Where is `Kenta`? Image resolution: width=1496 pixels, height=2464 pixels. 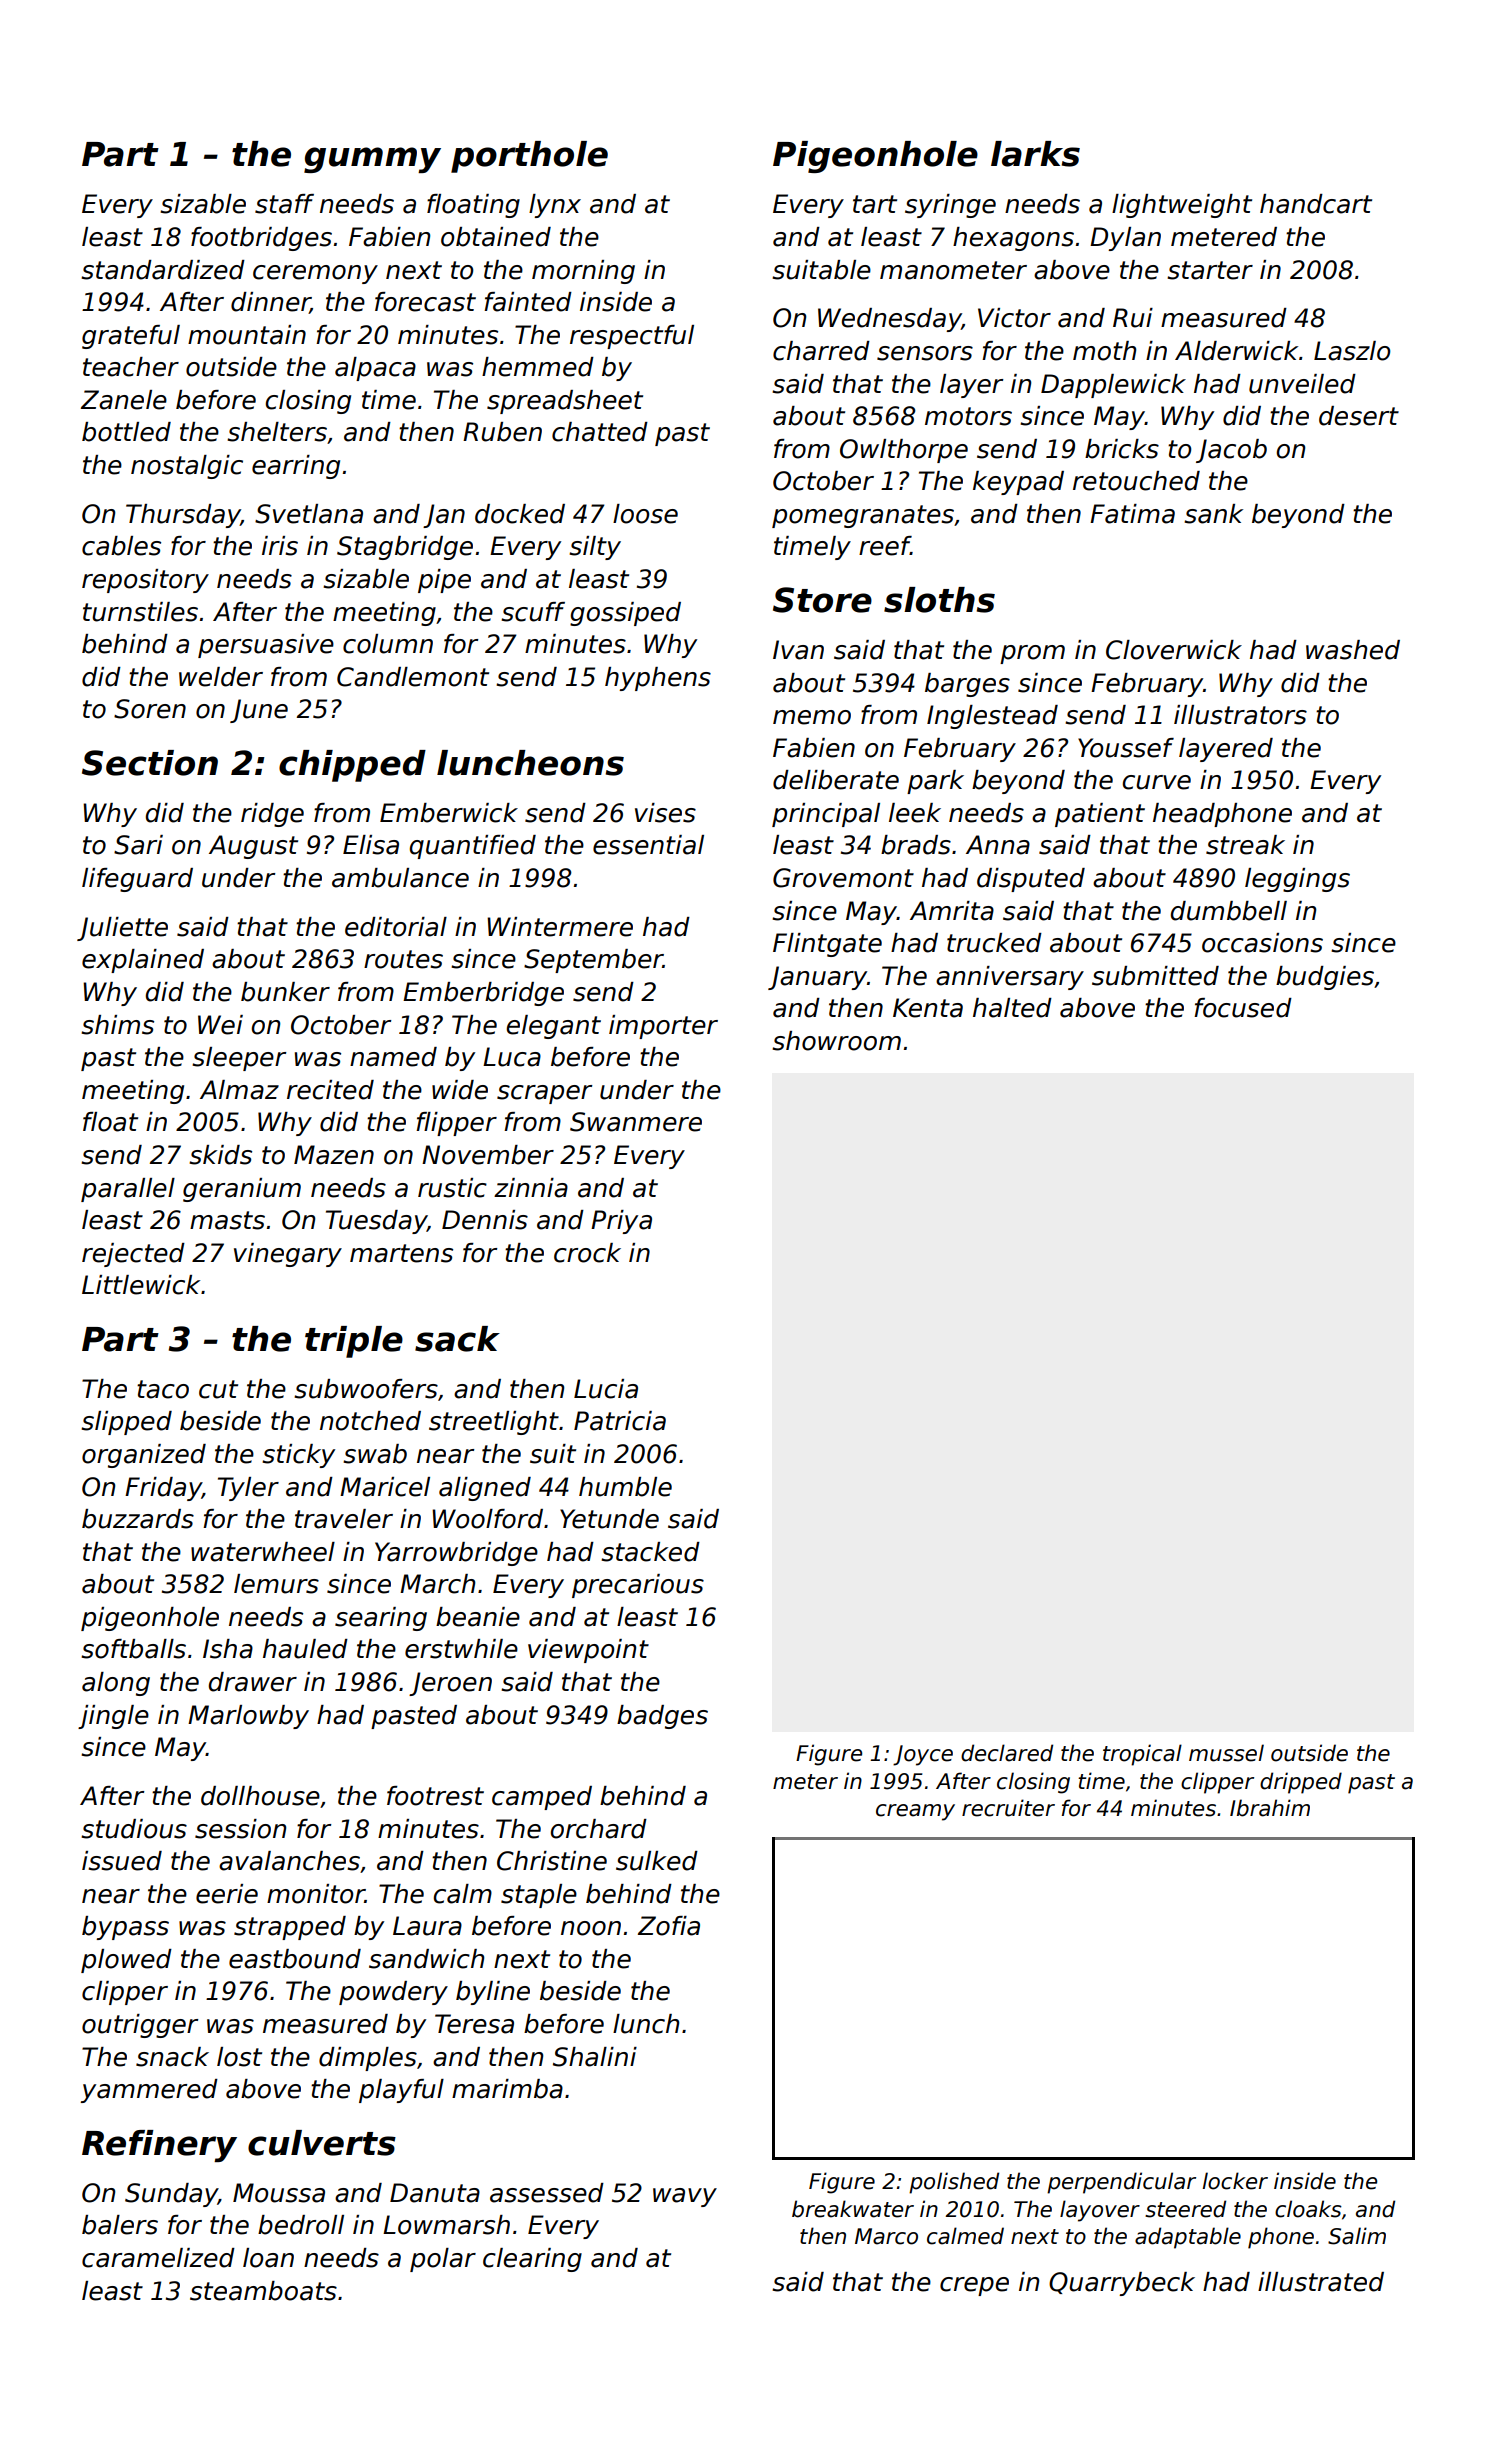
Kenta is located at coordinates (928, 1008).
